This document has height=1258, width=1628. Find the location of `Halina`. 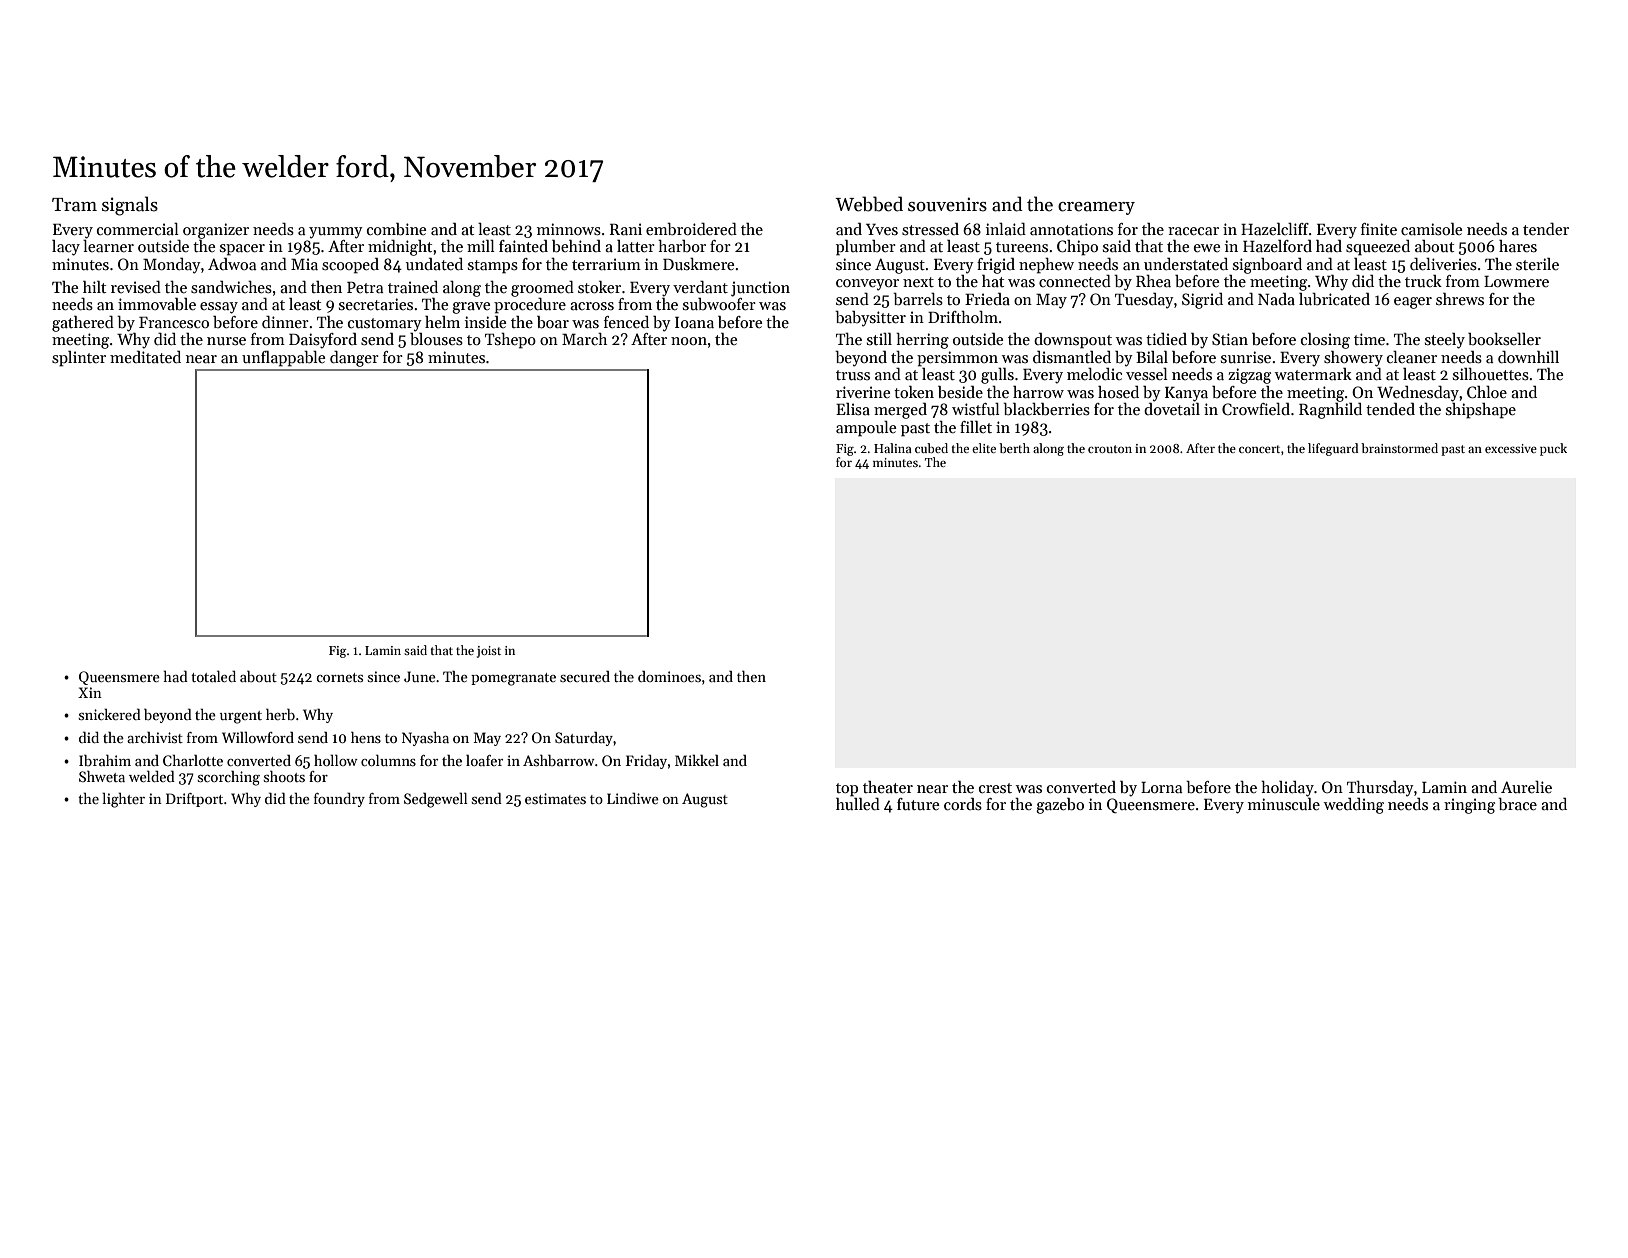

Halina is located at coordinates (893, 448).
